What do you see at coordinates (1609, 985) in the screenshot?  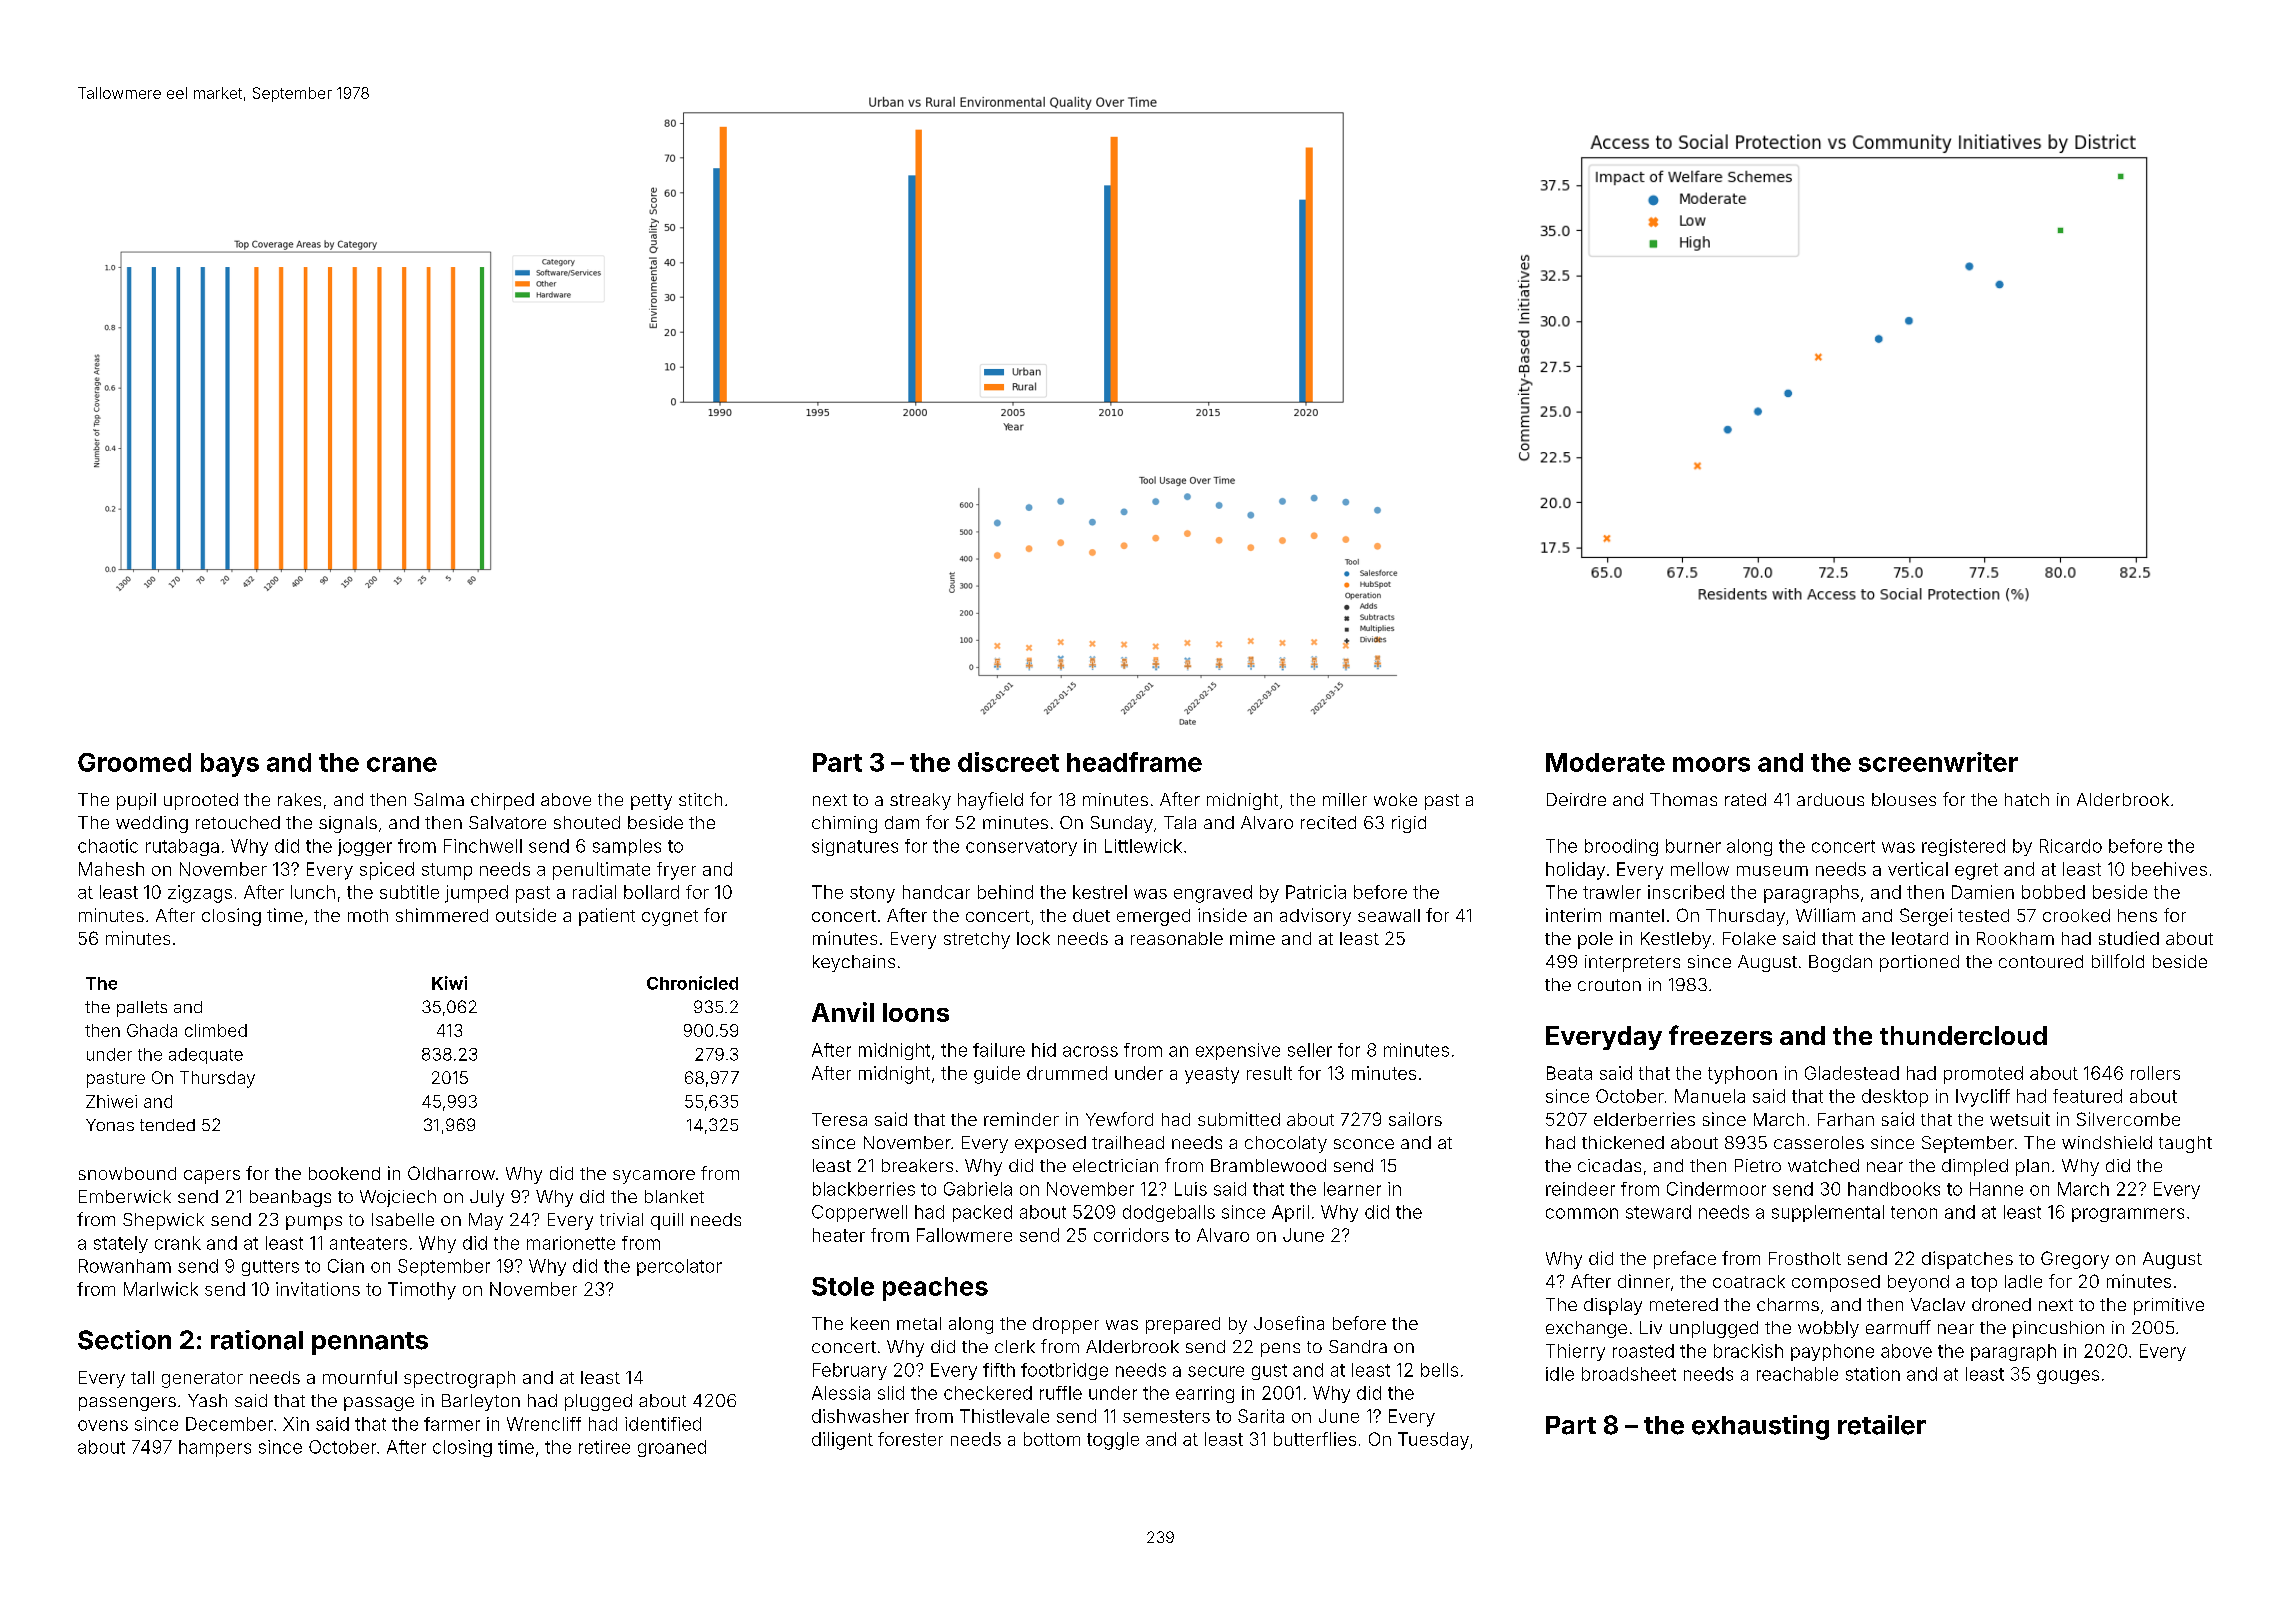 I see `crouton` at bounding box center [1609, 985].
